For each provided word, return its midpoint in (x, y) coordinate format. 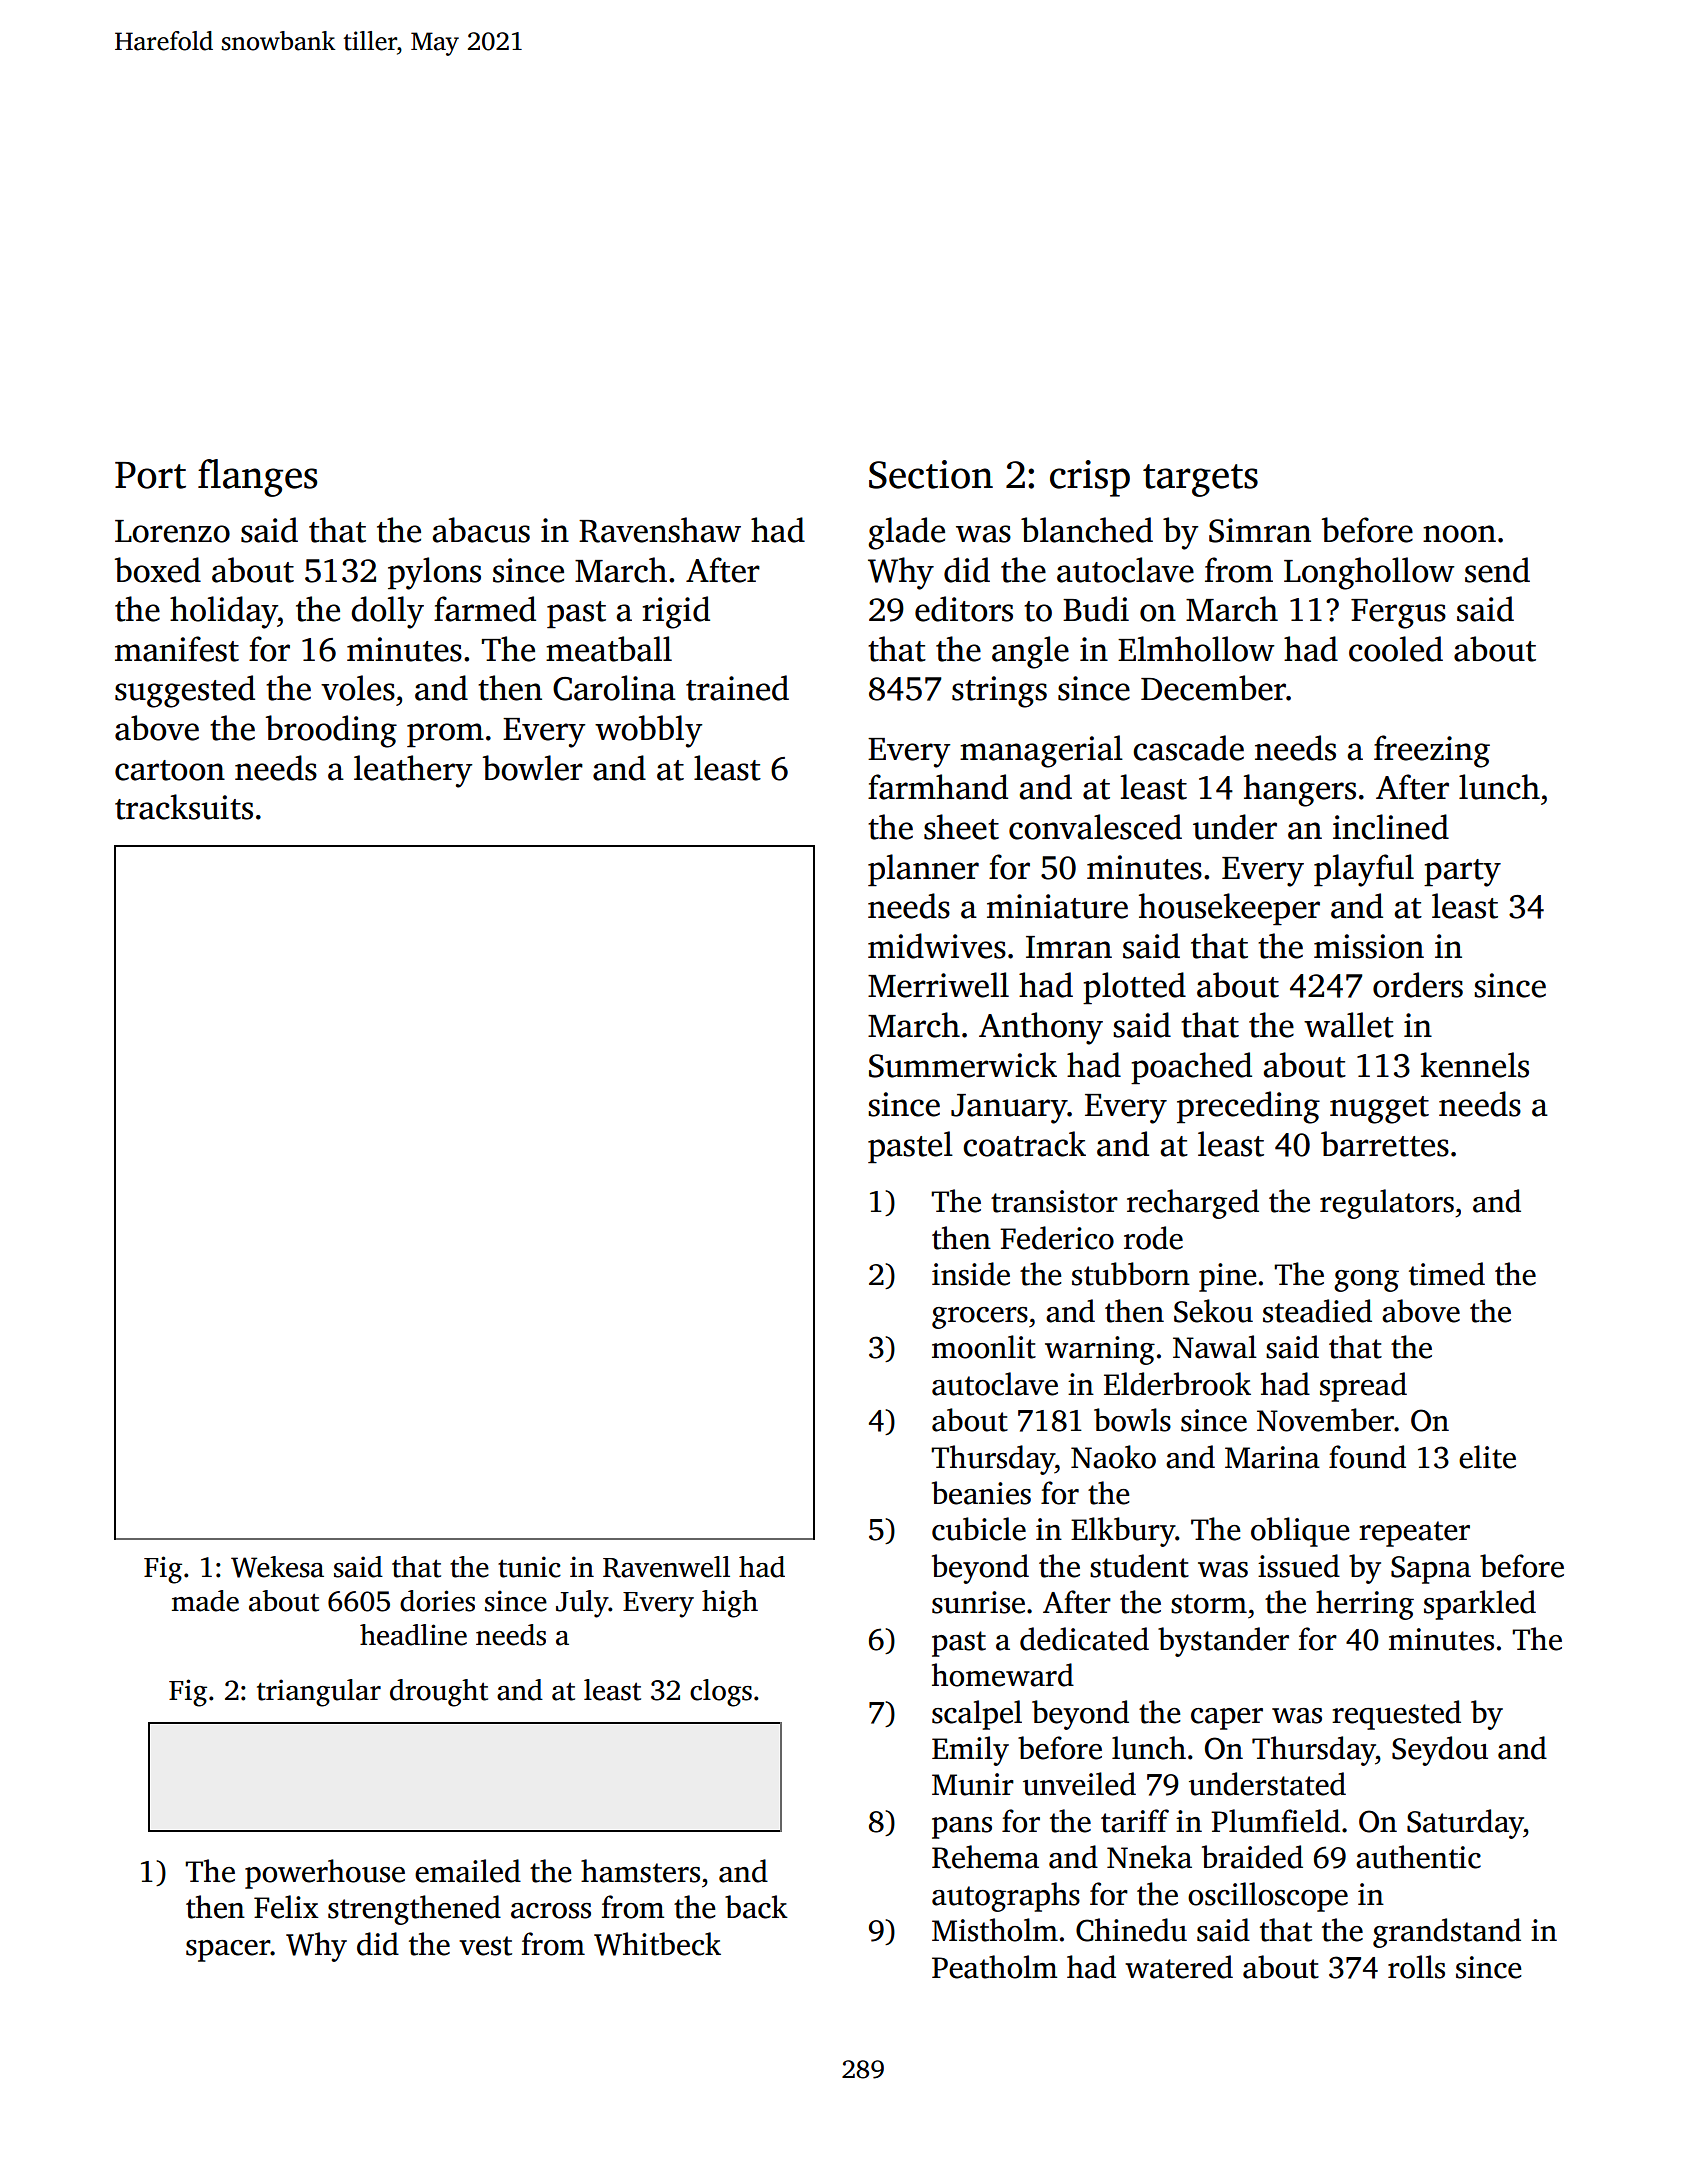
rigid (676, 612)
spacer (228, 1951)
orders (1418, 985)
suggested (185, 691)
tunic (529, 1567)
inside (971, 1274)
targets (1200, 480)
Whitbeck (657, 1944)
